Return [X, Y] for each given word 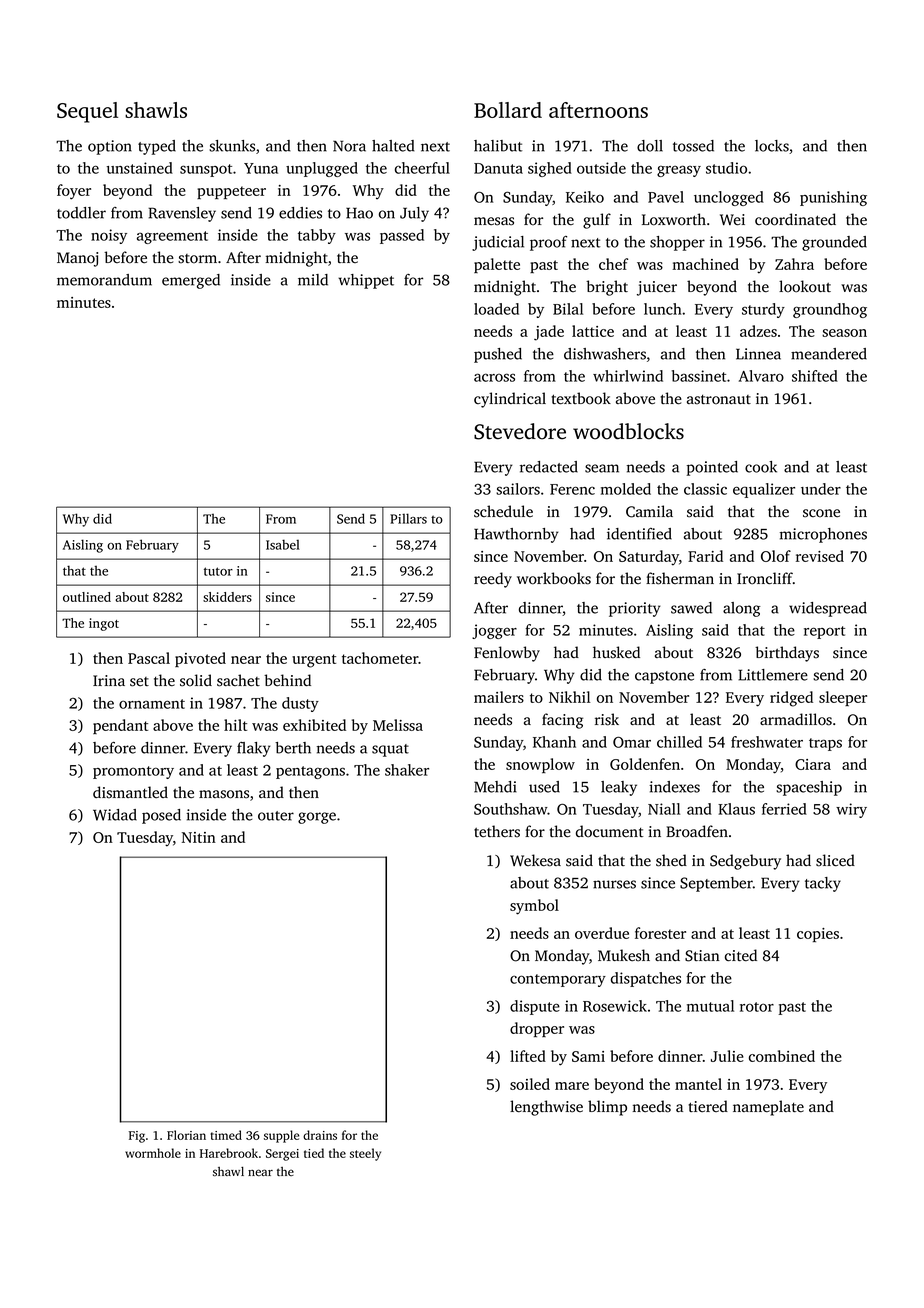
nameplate [768, 1108]
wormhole [153, 1153]
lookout [805, 286]
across [494, 377]
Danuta [498, 168]
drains [320, 1135]
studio [726, 168]
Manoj [77, 259]
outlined [87, 597]
